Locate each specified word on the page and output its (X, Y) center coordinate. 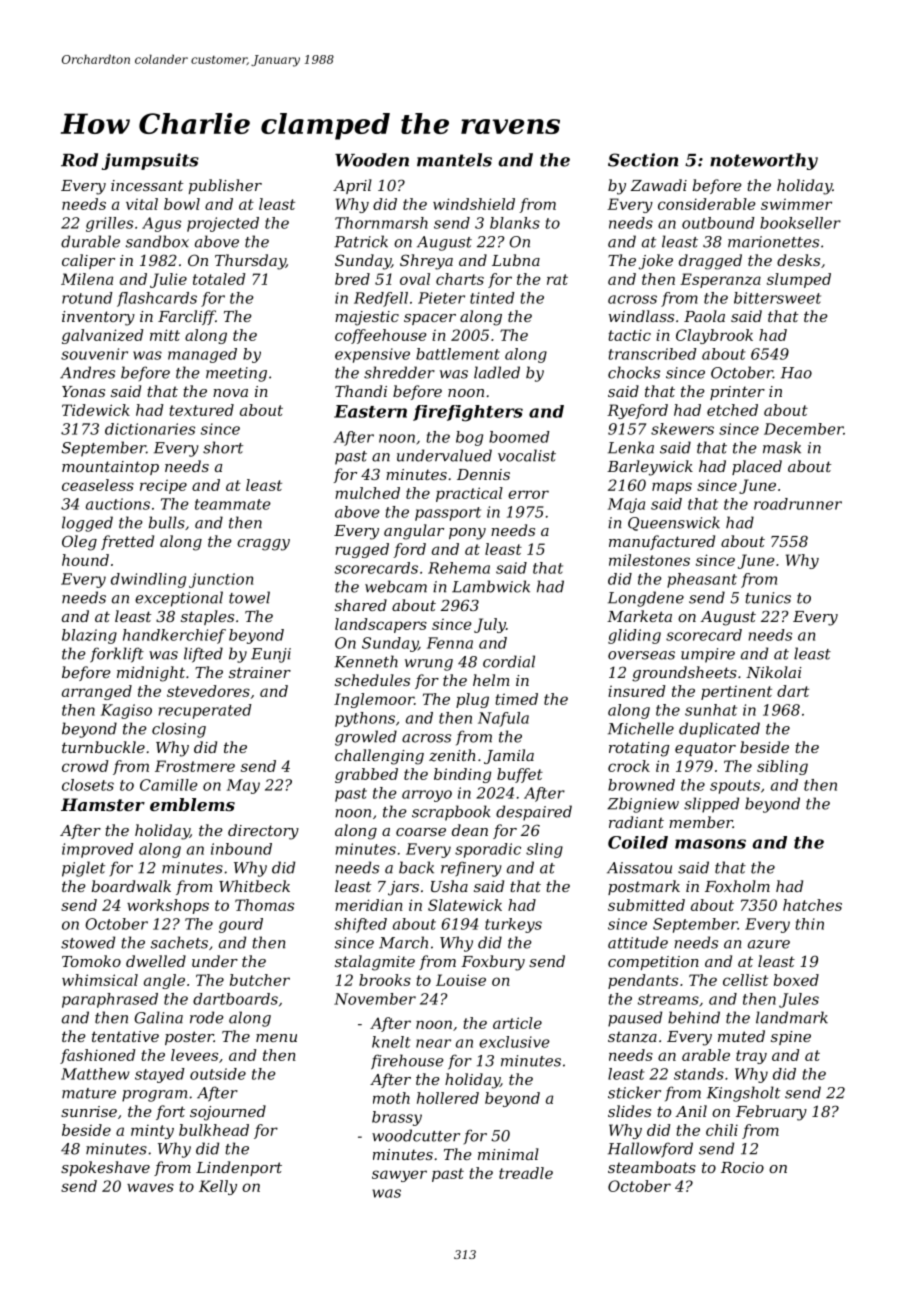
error (528, 494)
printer (737, 393)
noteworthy (764, 161)
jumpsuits (150, 161)
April (352, 186)
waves (150, 1187)
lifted (203, 655)
